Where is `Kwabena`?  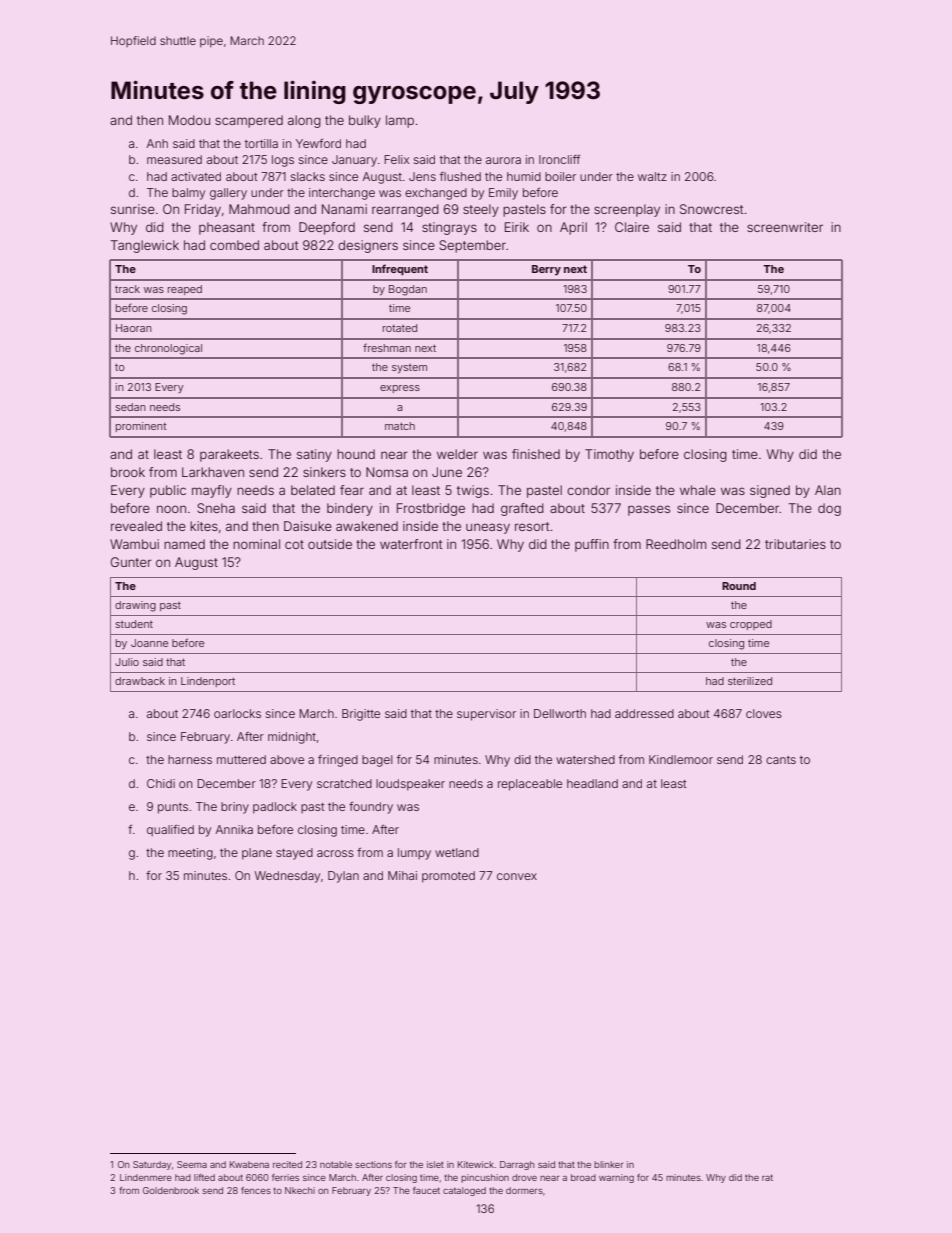
Kwabena is located at coordinates (249, 1164).
